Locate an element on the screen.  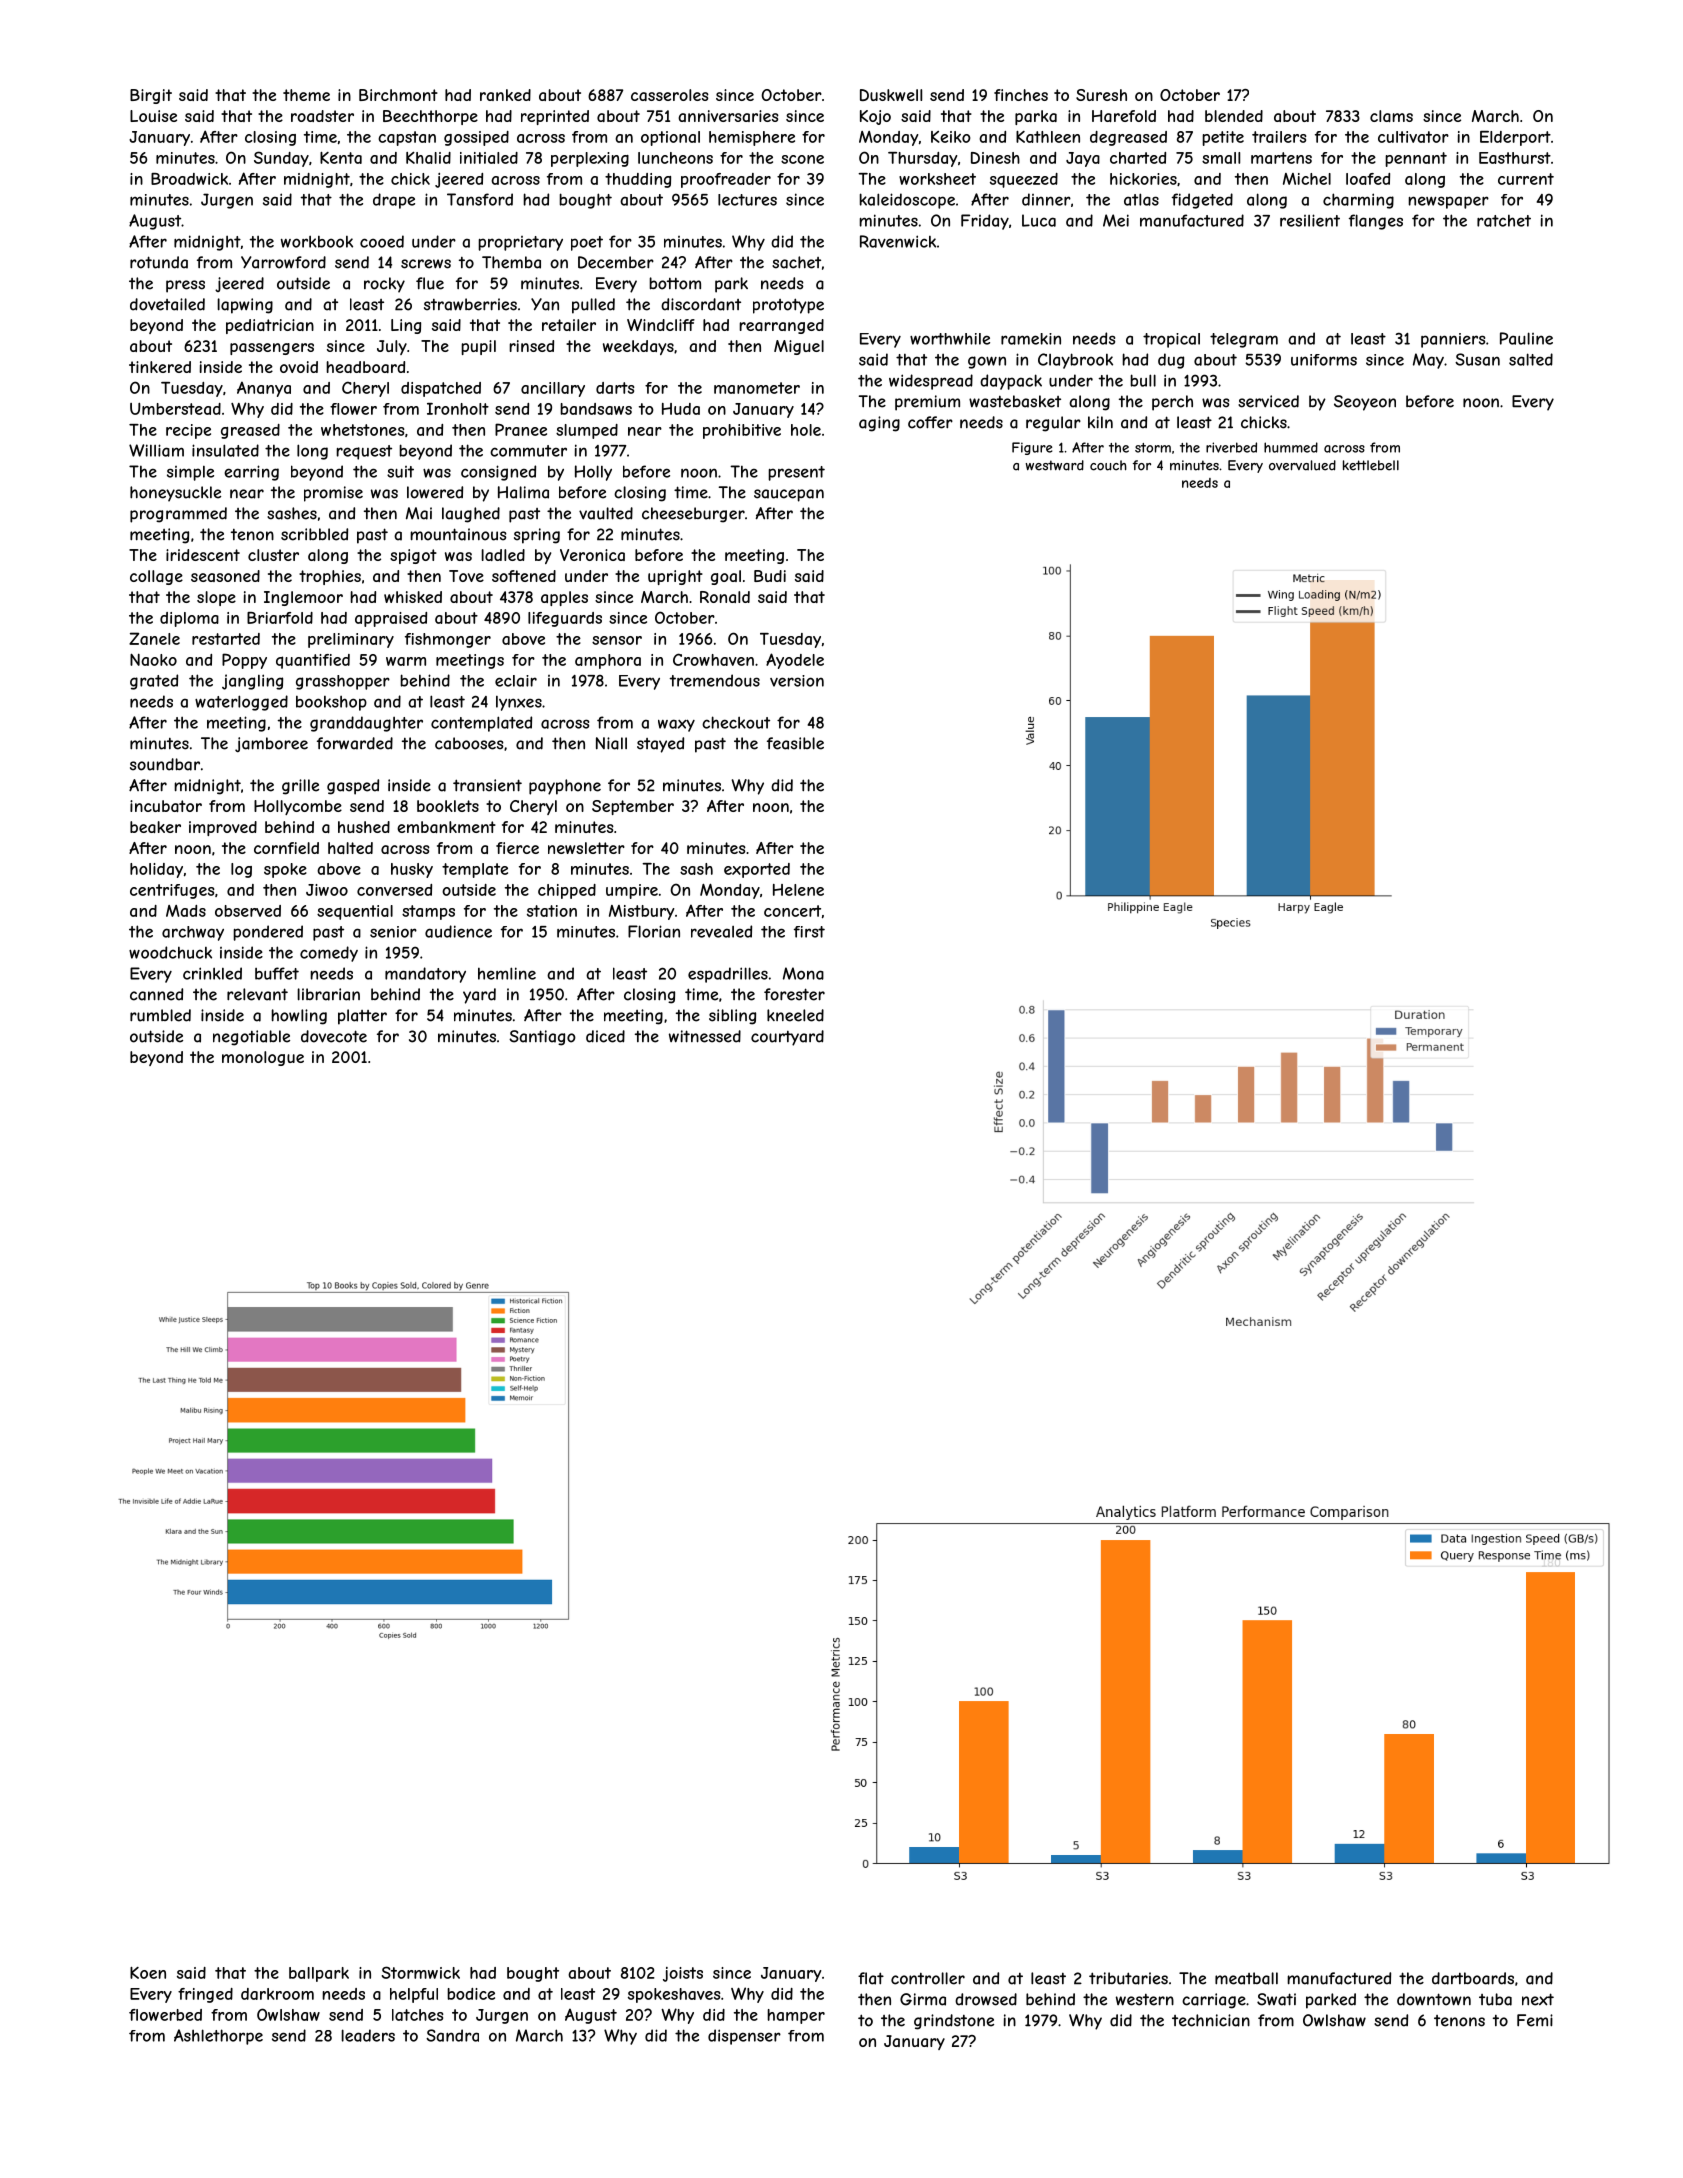
kneeled is located at coordinates (795, 1015).
